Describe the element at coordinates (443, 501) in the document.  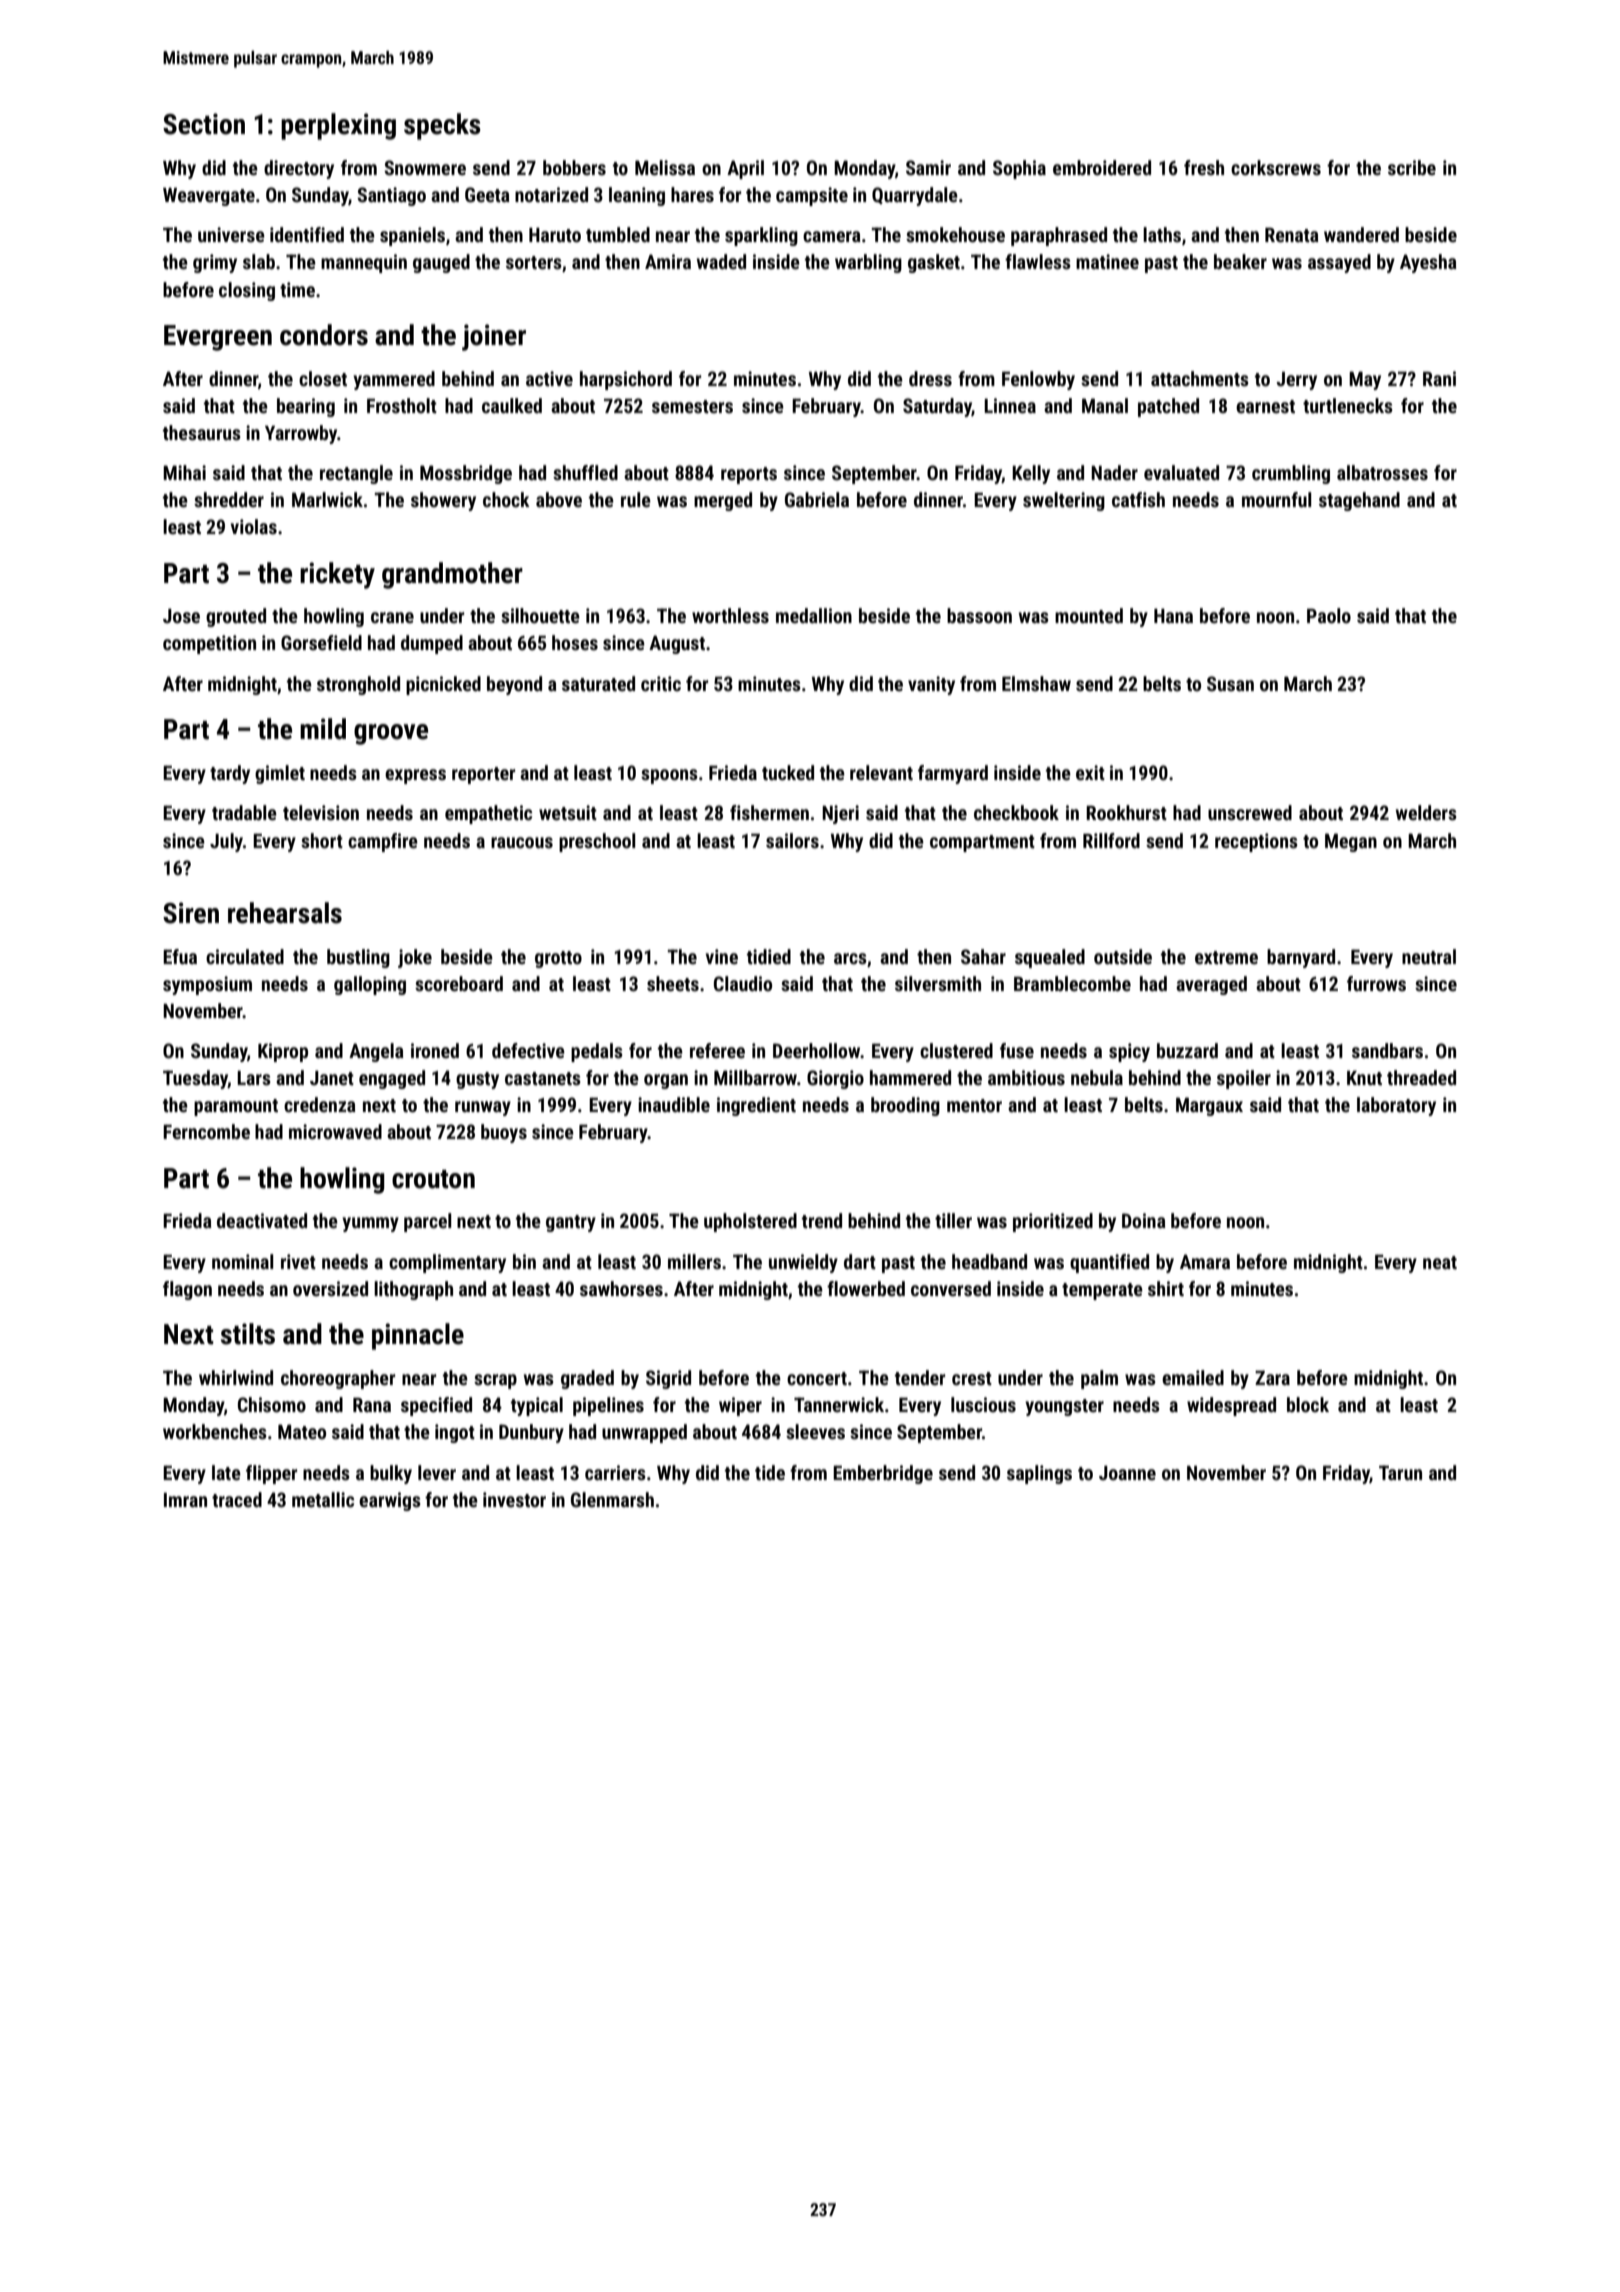
I see `showery` at that location.
